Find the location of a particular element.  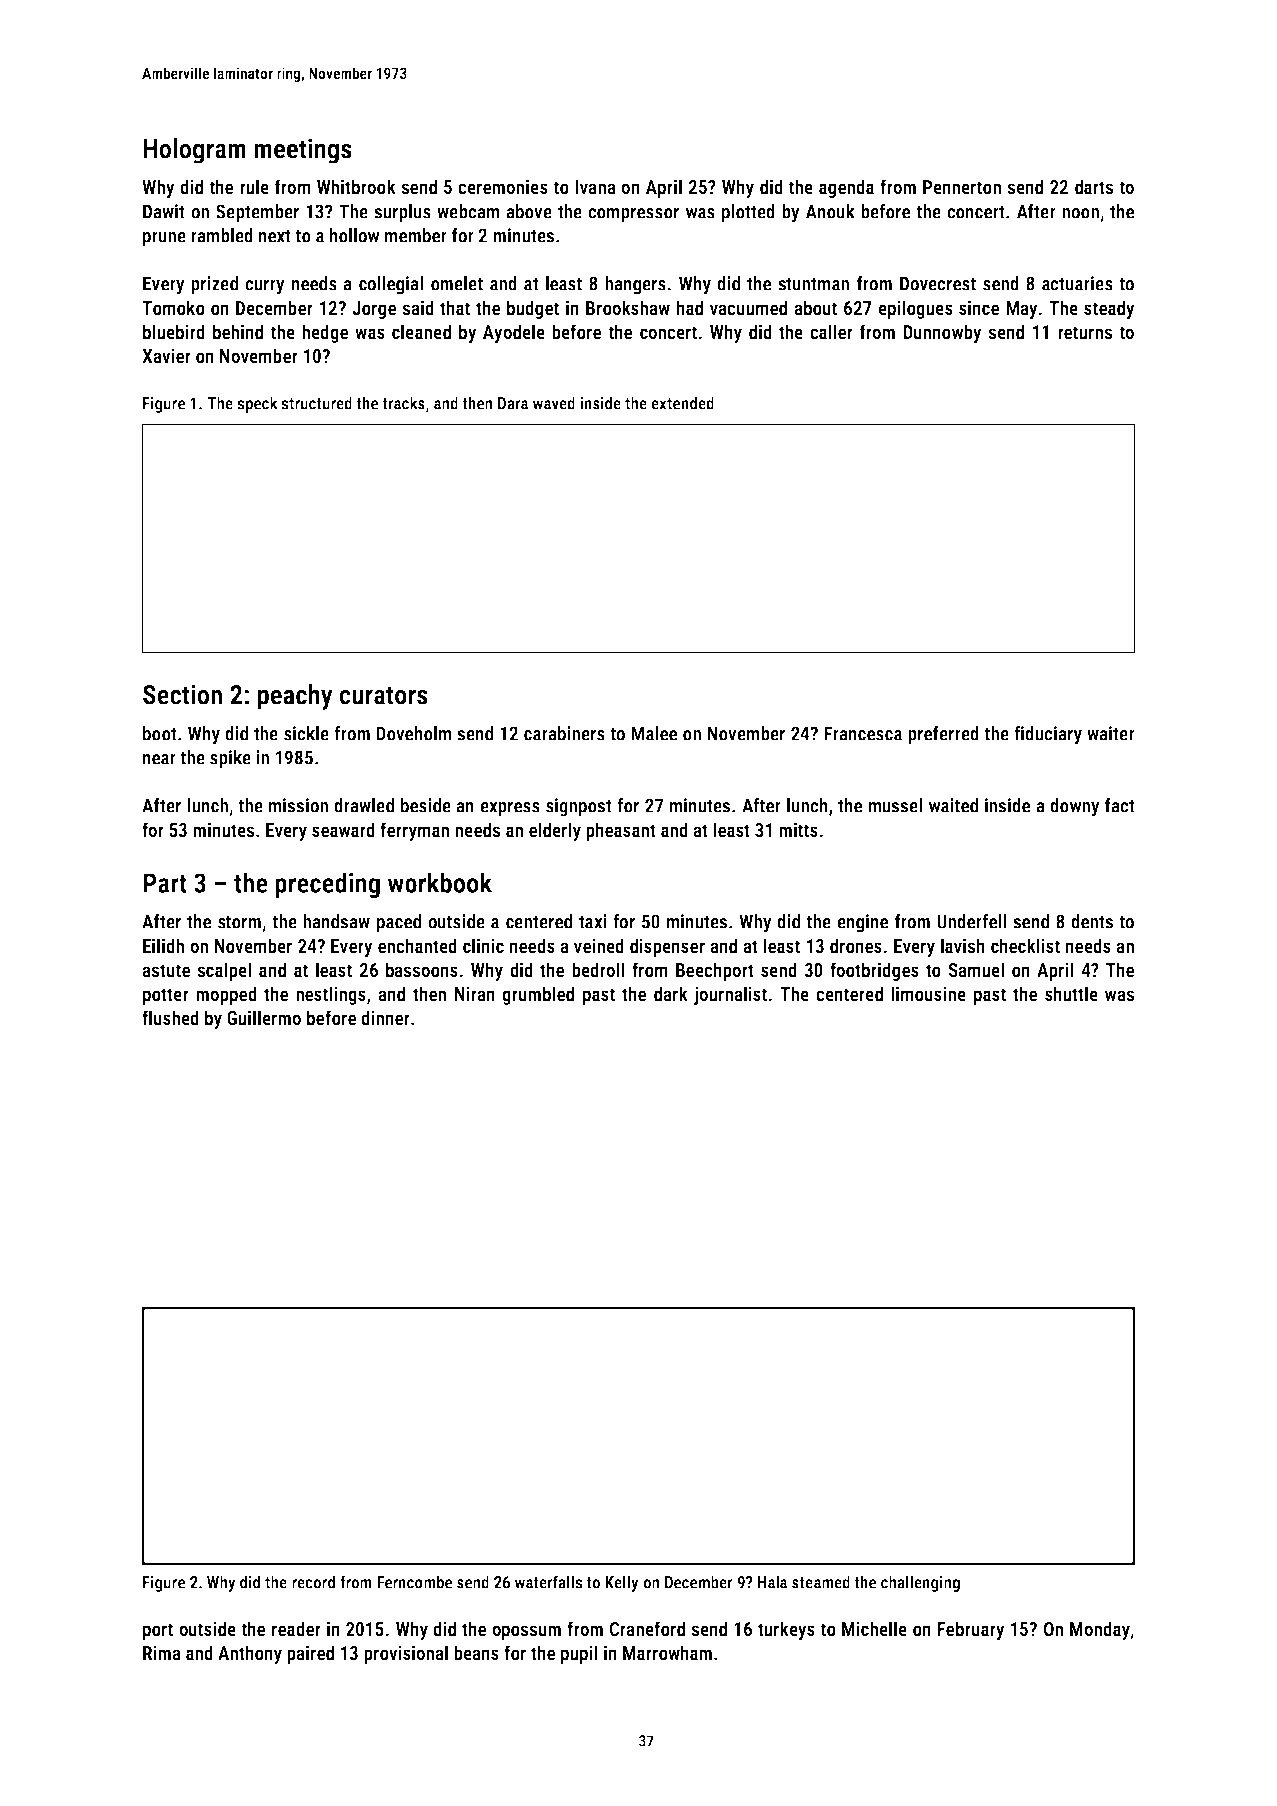

Rima is located at coordinates (162, 1652).
